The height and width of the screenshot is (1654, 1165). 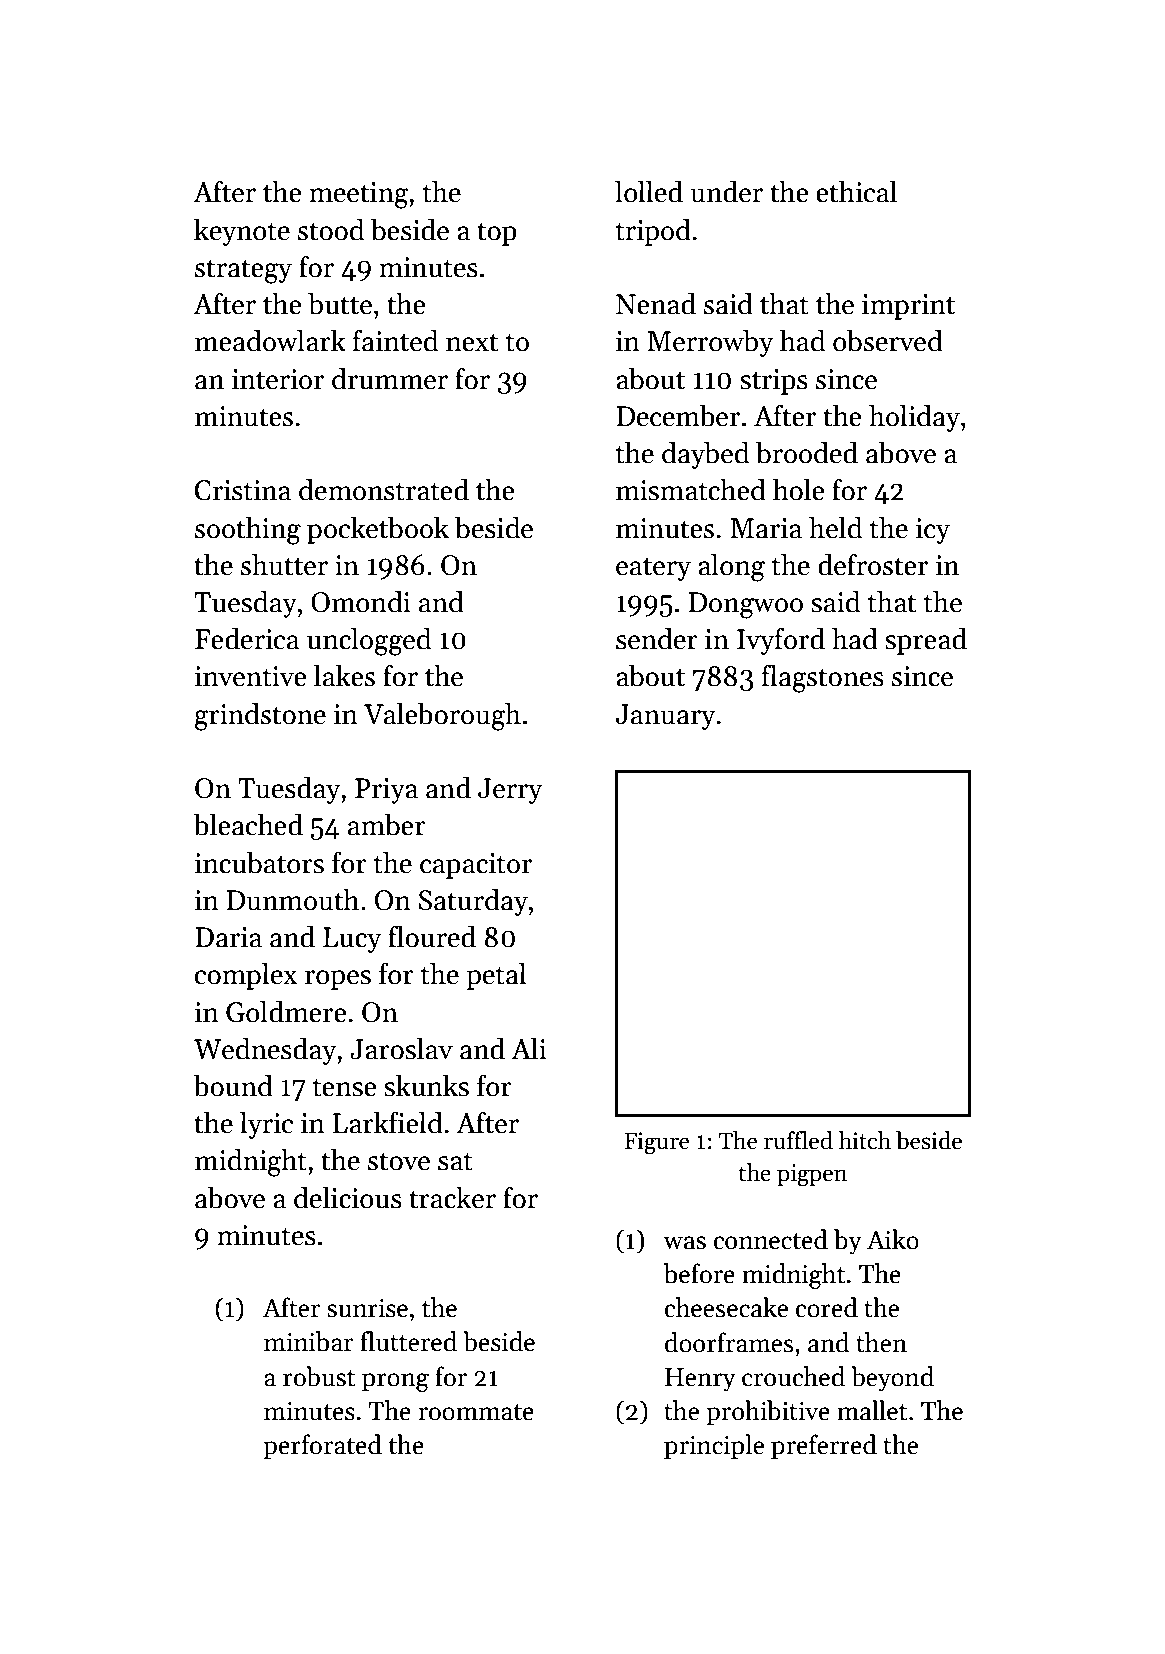 I want to click on roommate, so click(x=476, y=1412).
